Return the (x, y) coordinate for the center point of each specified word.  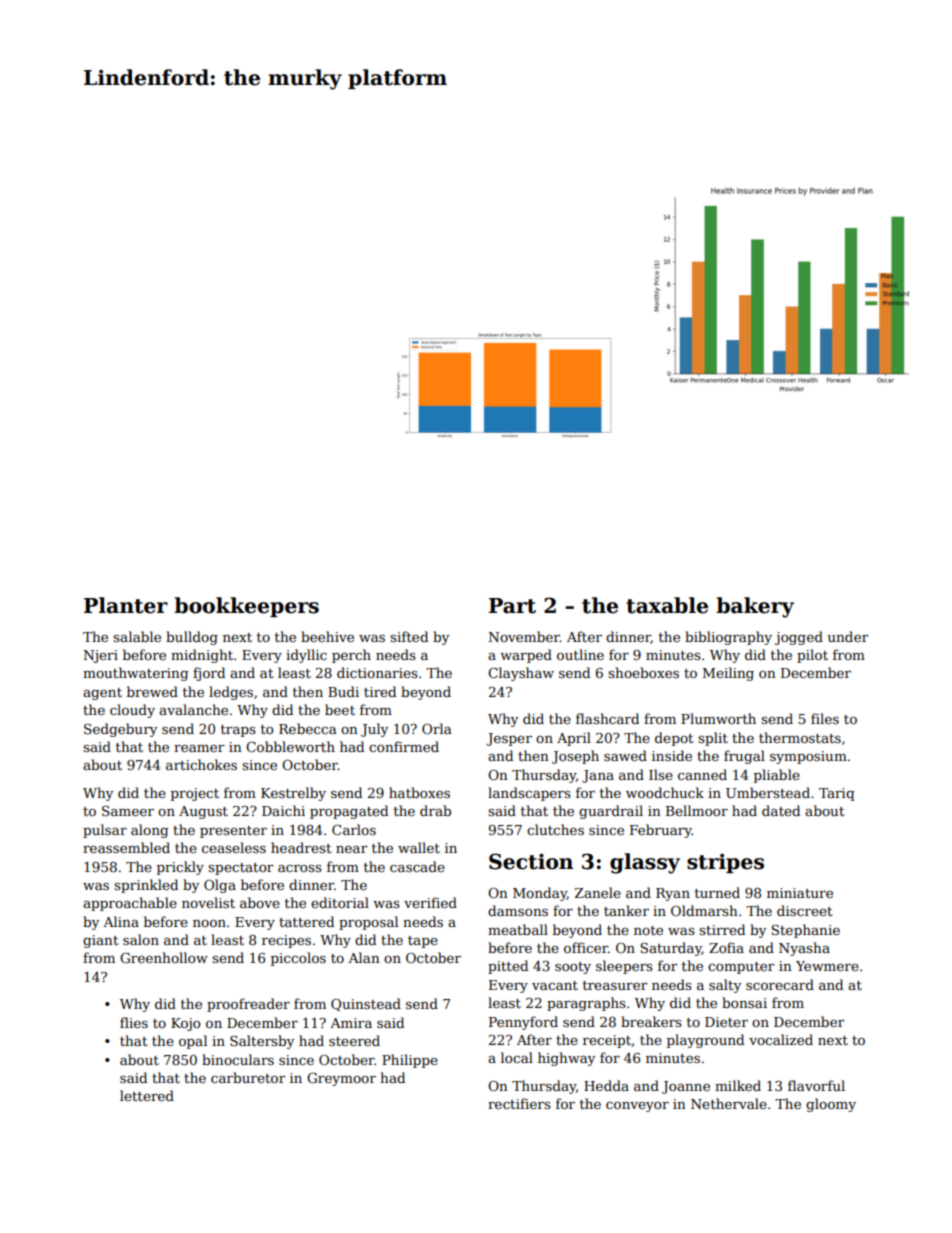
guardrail (611, 812)
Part (512, 606)
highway (566, 1059)
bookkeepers (246, 607)
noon (209, 923)
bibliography (728, 638)
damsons (518, 910)
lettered (147, 1095)
